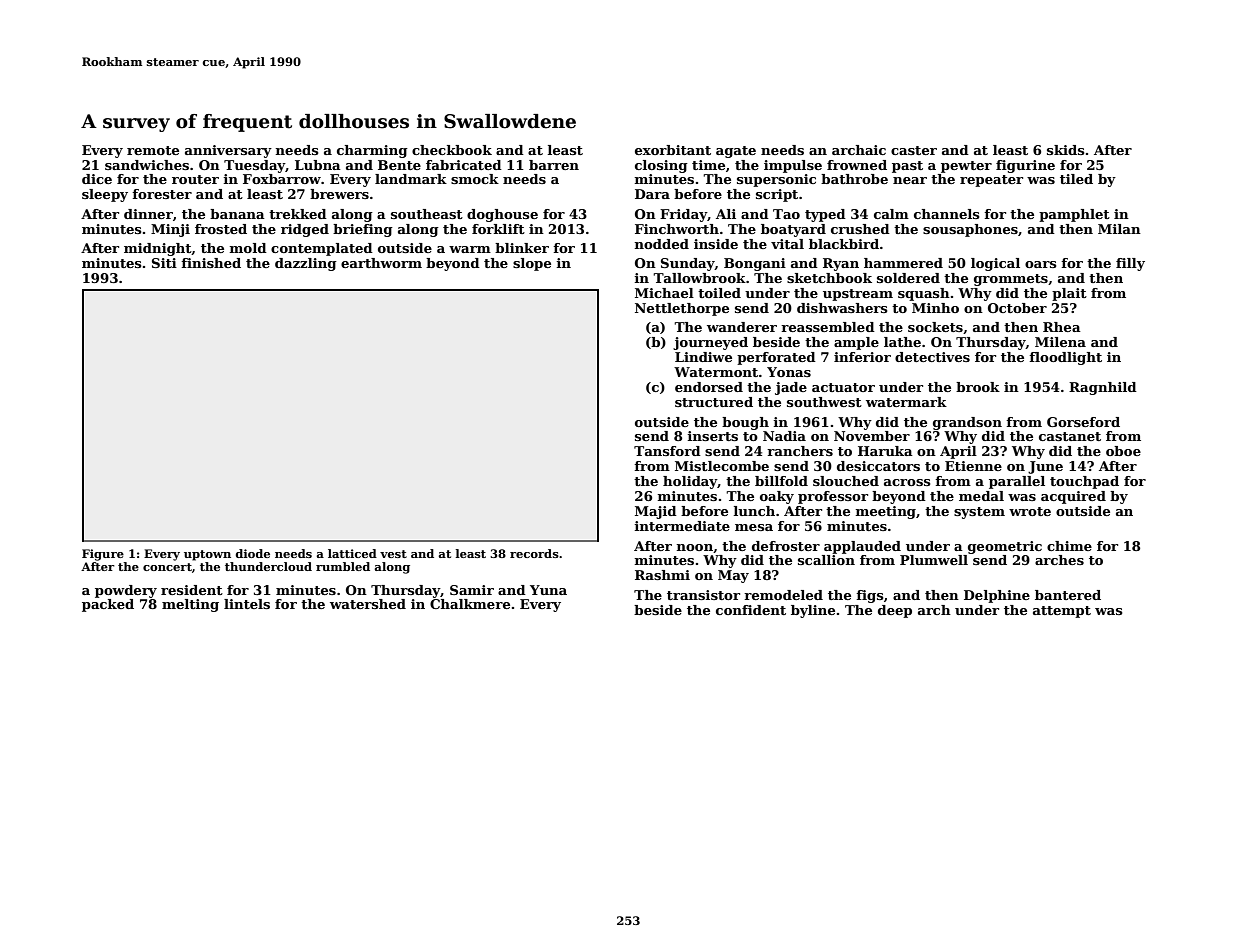  What do you see at coordinates (153, 150) in the image?
I see `remote` at bounding box center [153, 150].
